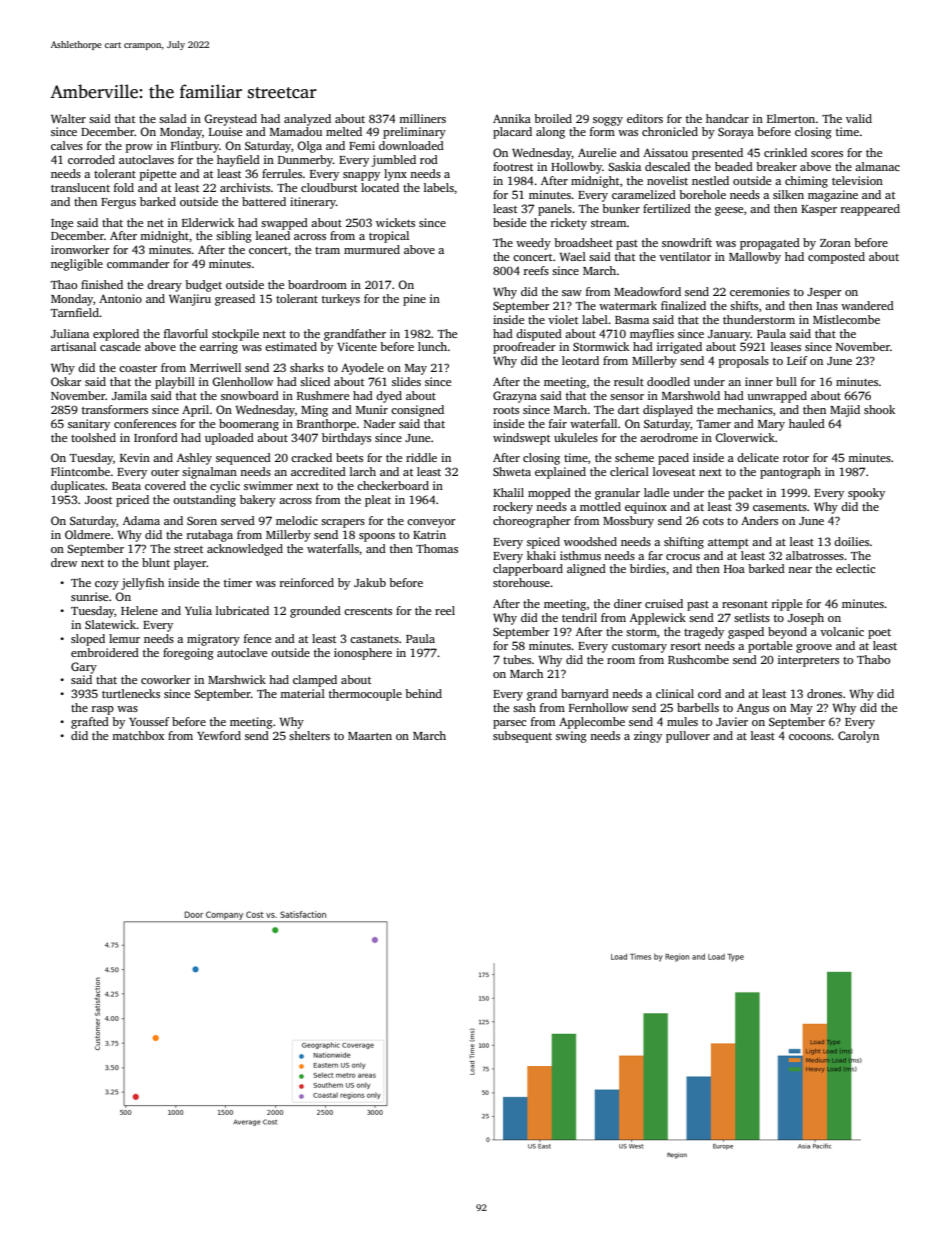 Image resolution: width=952 pixels, height=1233 pixels. I want to click on handcar, so click(727, 118).
